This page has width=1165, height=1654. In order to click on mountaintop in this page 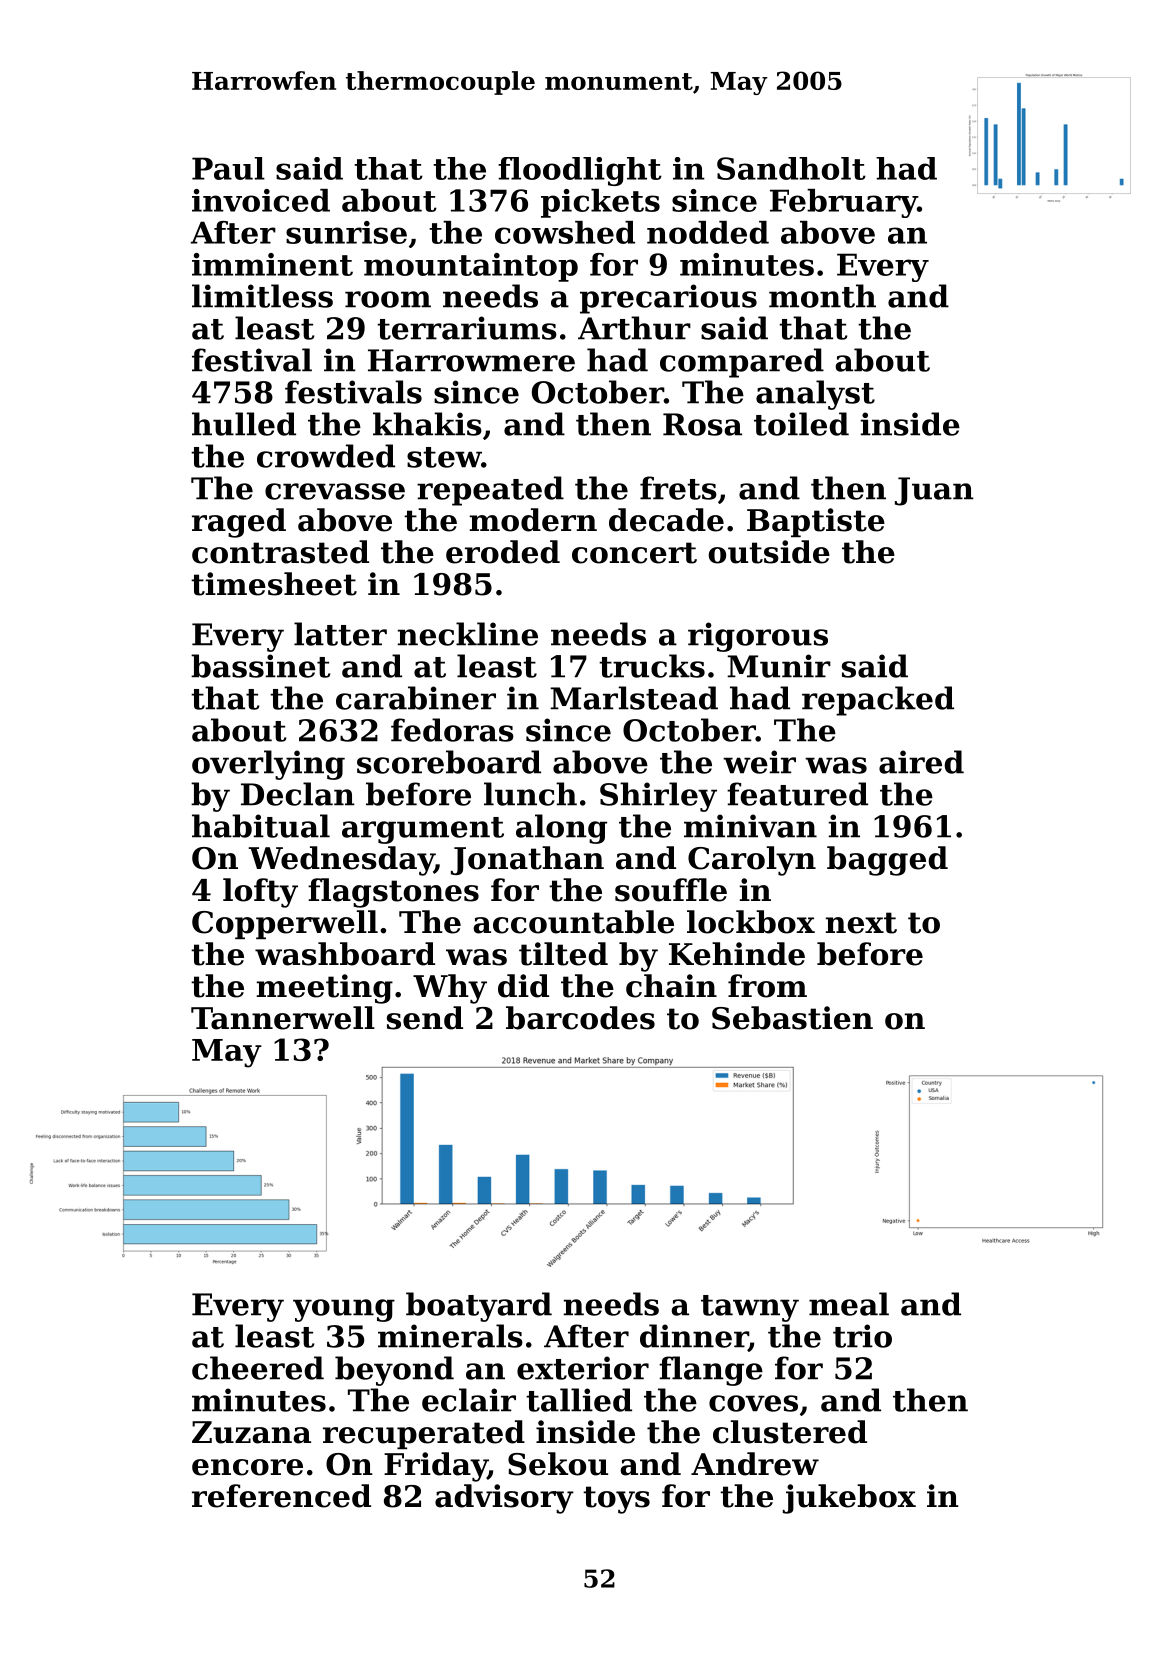, I will do `click(471, 267)`.
